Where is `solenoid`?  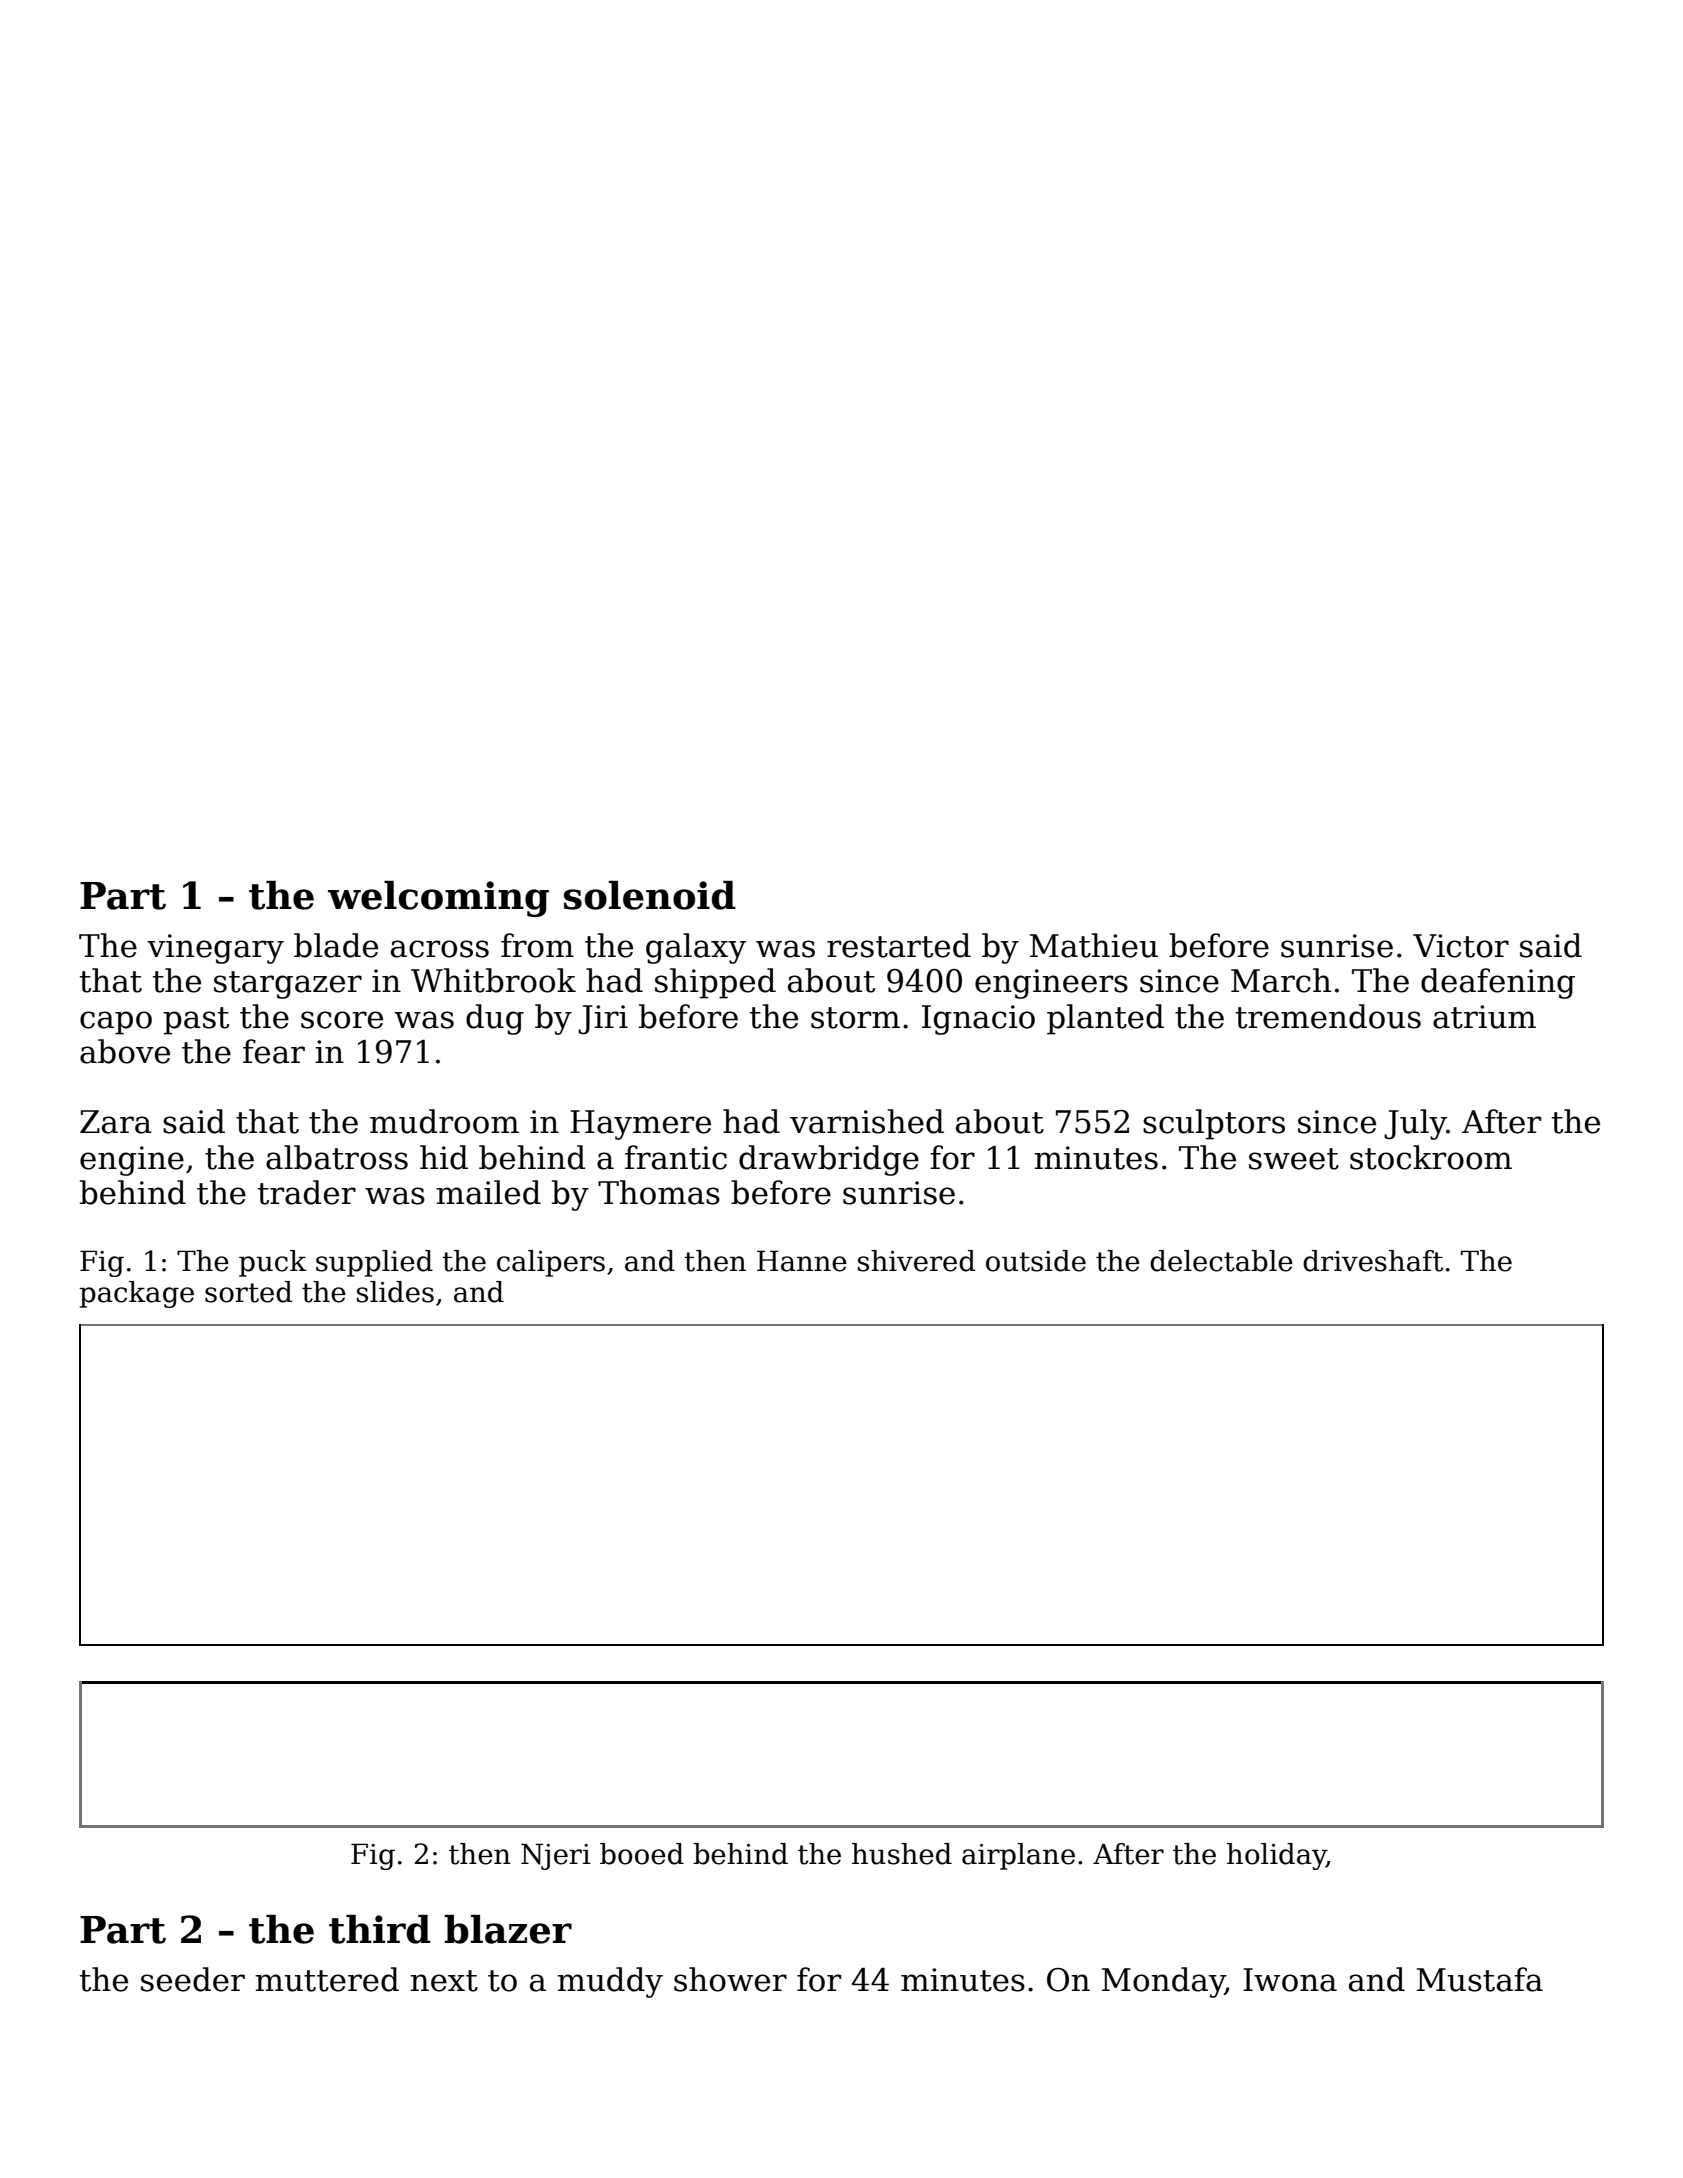 solenoid is located at coordinates (650, 895).
